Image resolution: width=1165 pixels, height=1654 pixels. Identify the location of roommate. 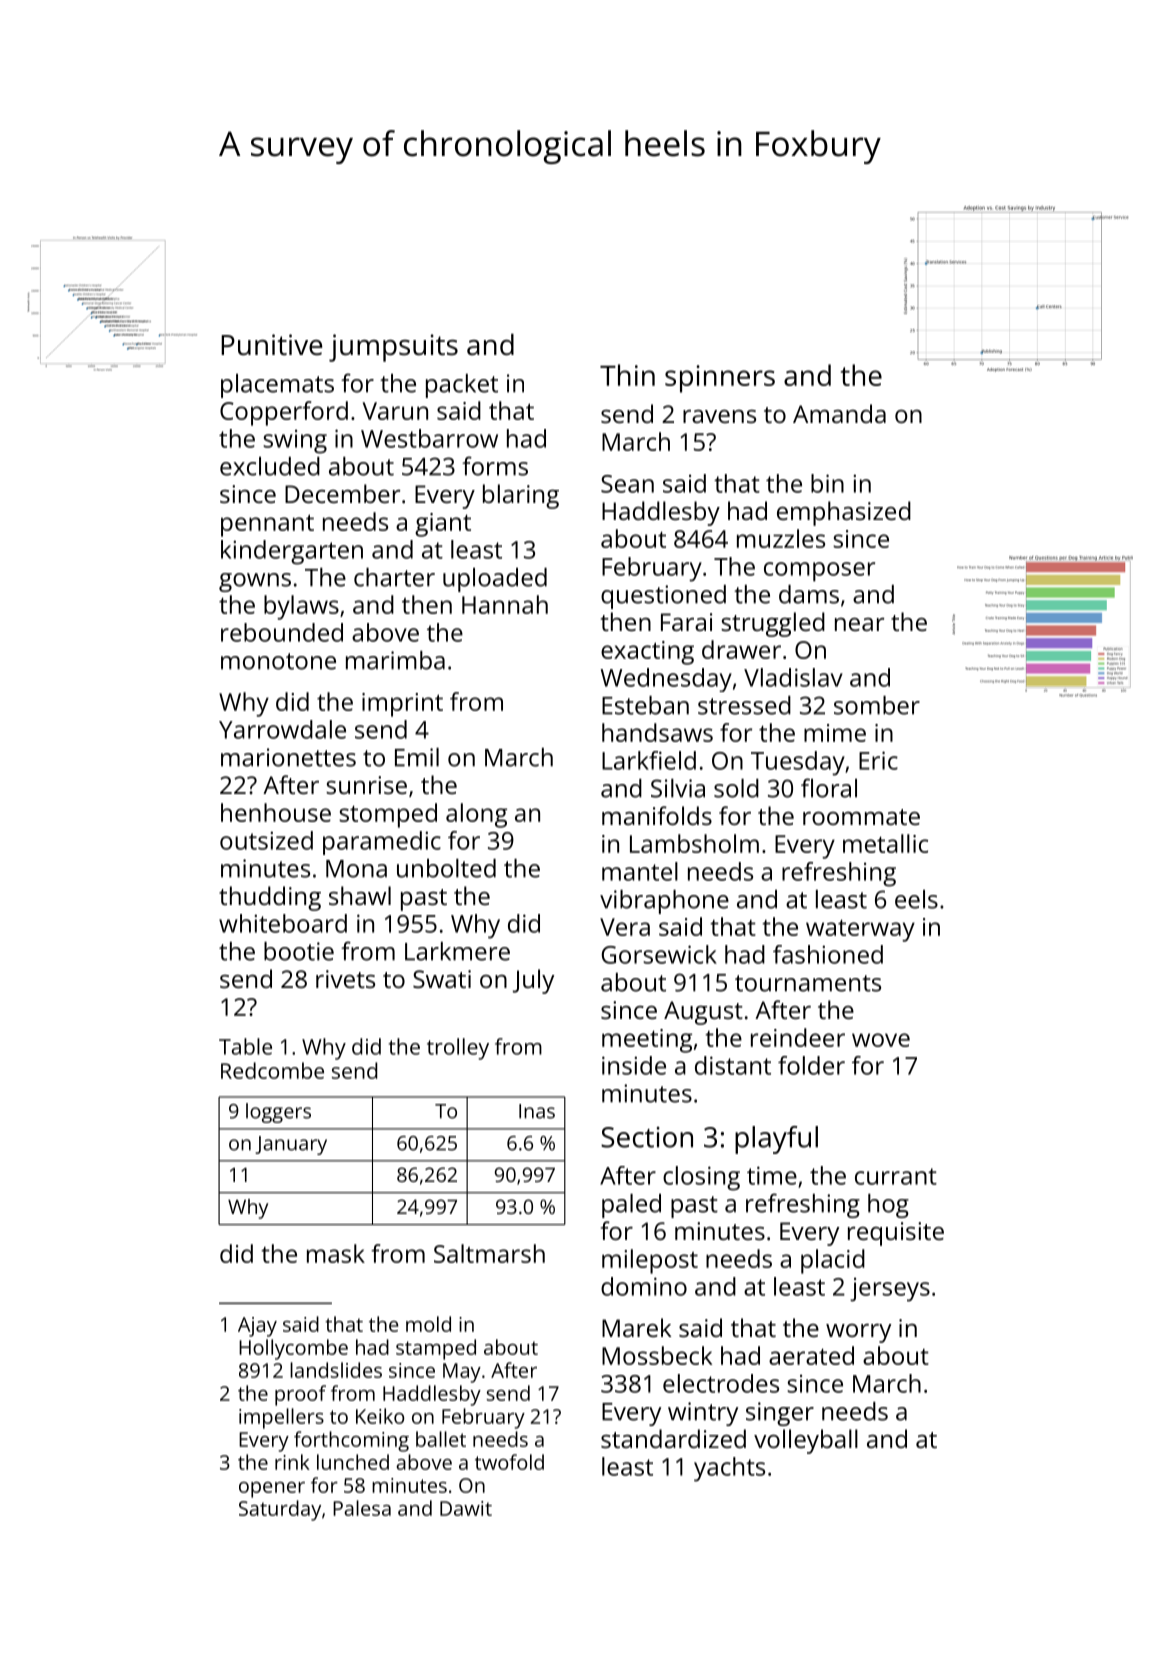
(861, 817).
